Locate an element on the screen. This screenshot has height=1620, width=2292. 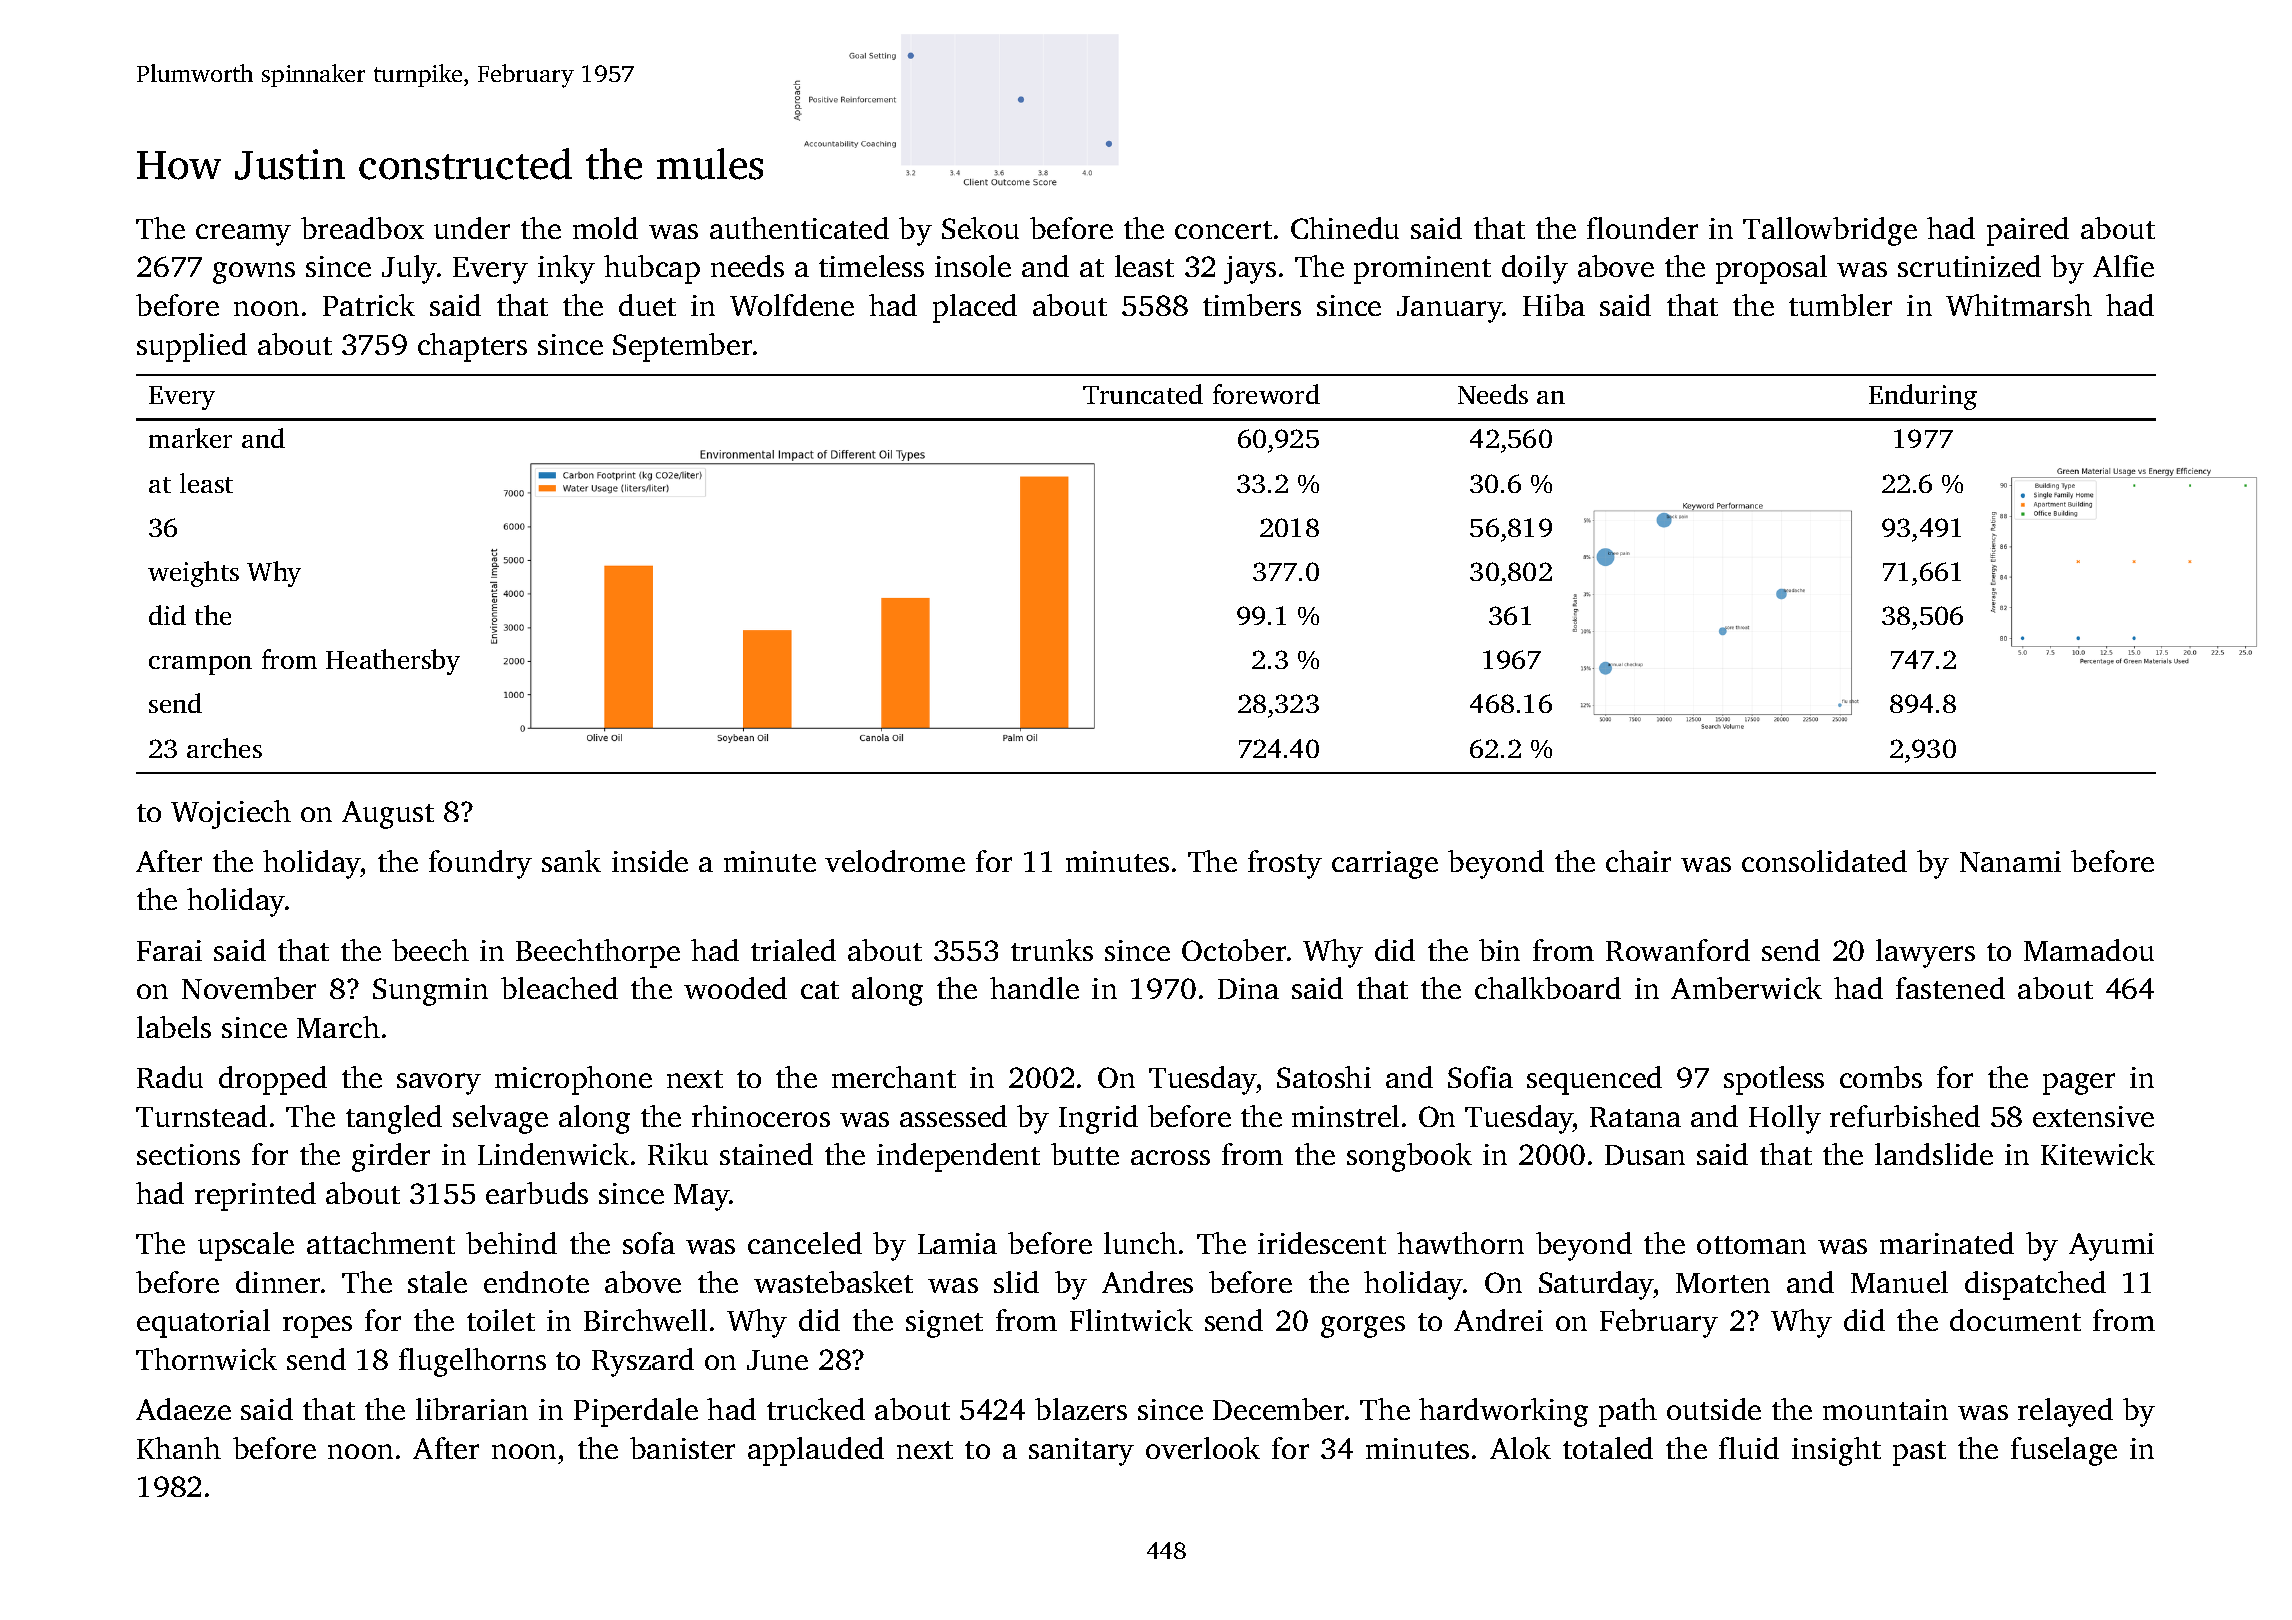
Khanh is located at coordinates (179, 1448).
